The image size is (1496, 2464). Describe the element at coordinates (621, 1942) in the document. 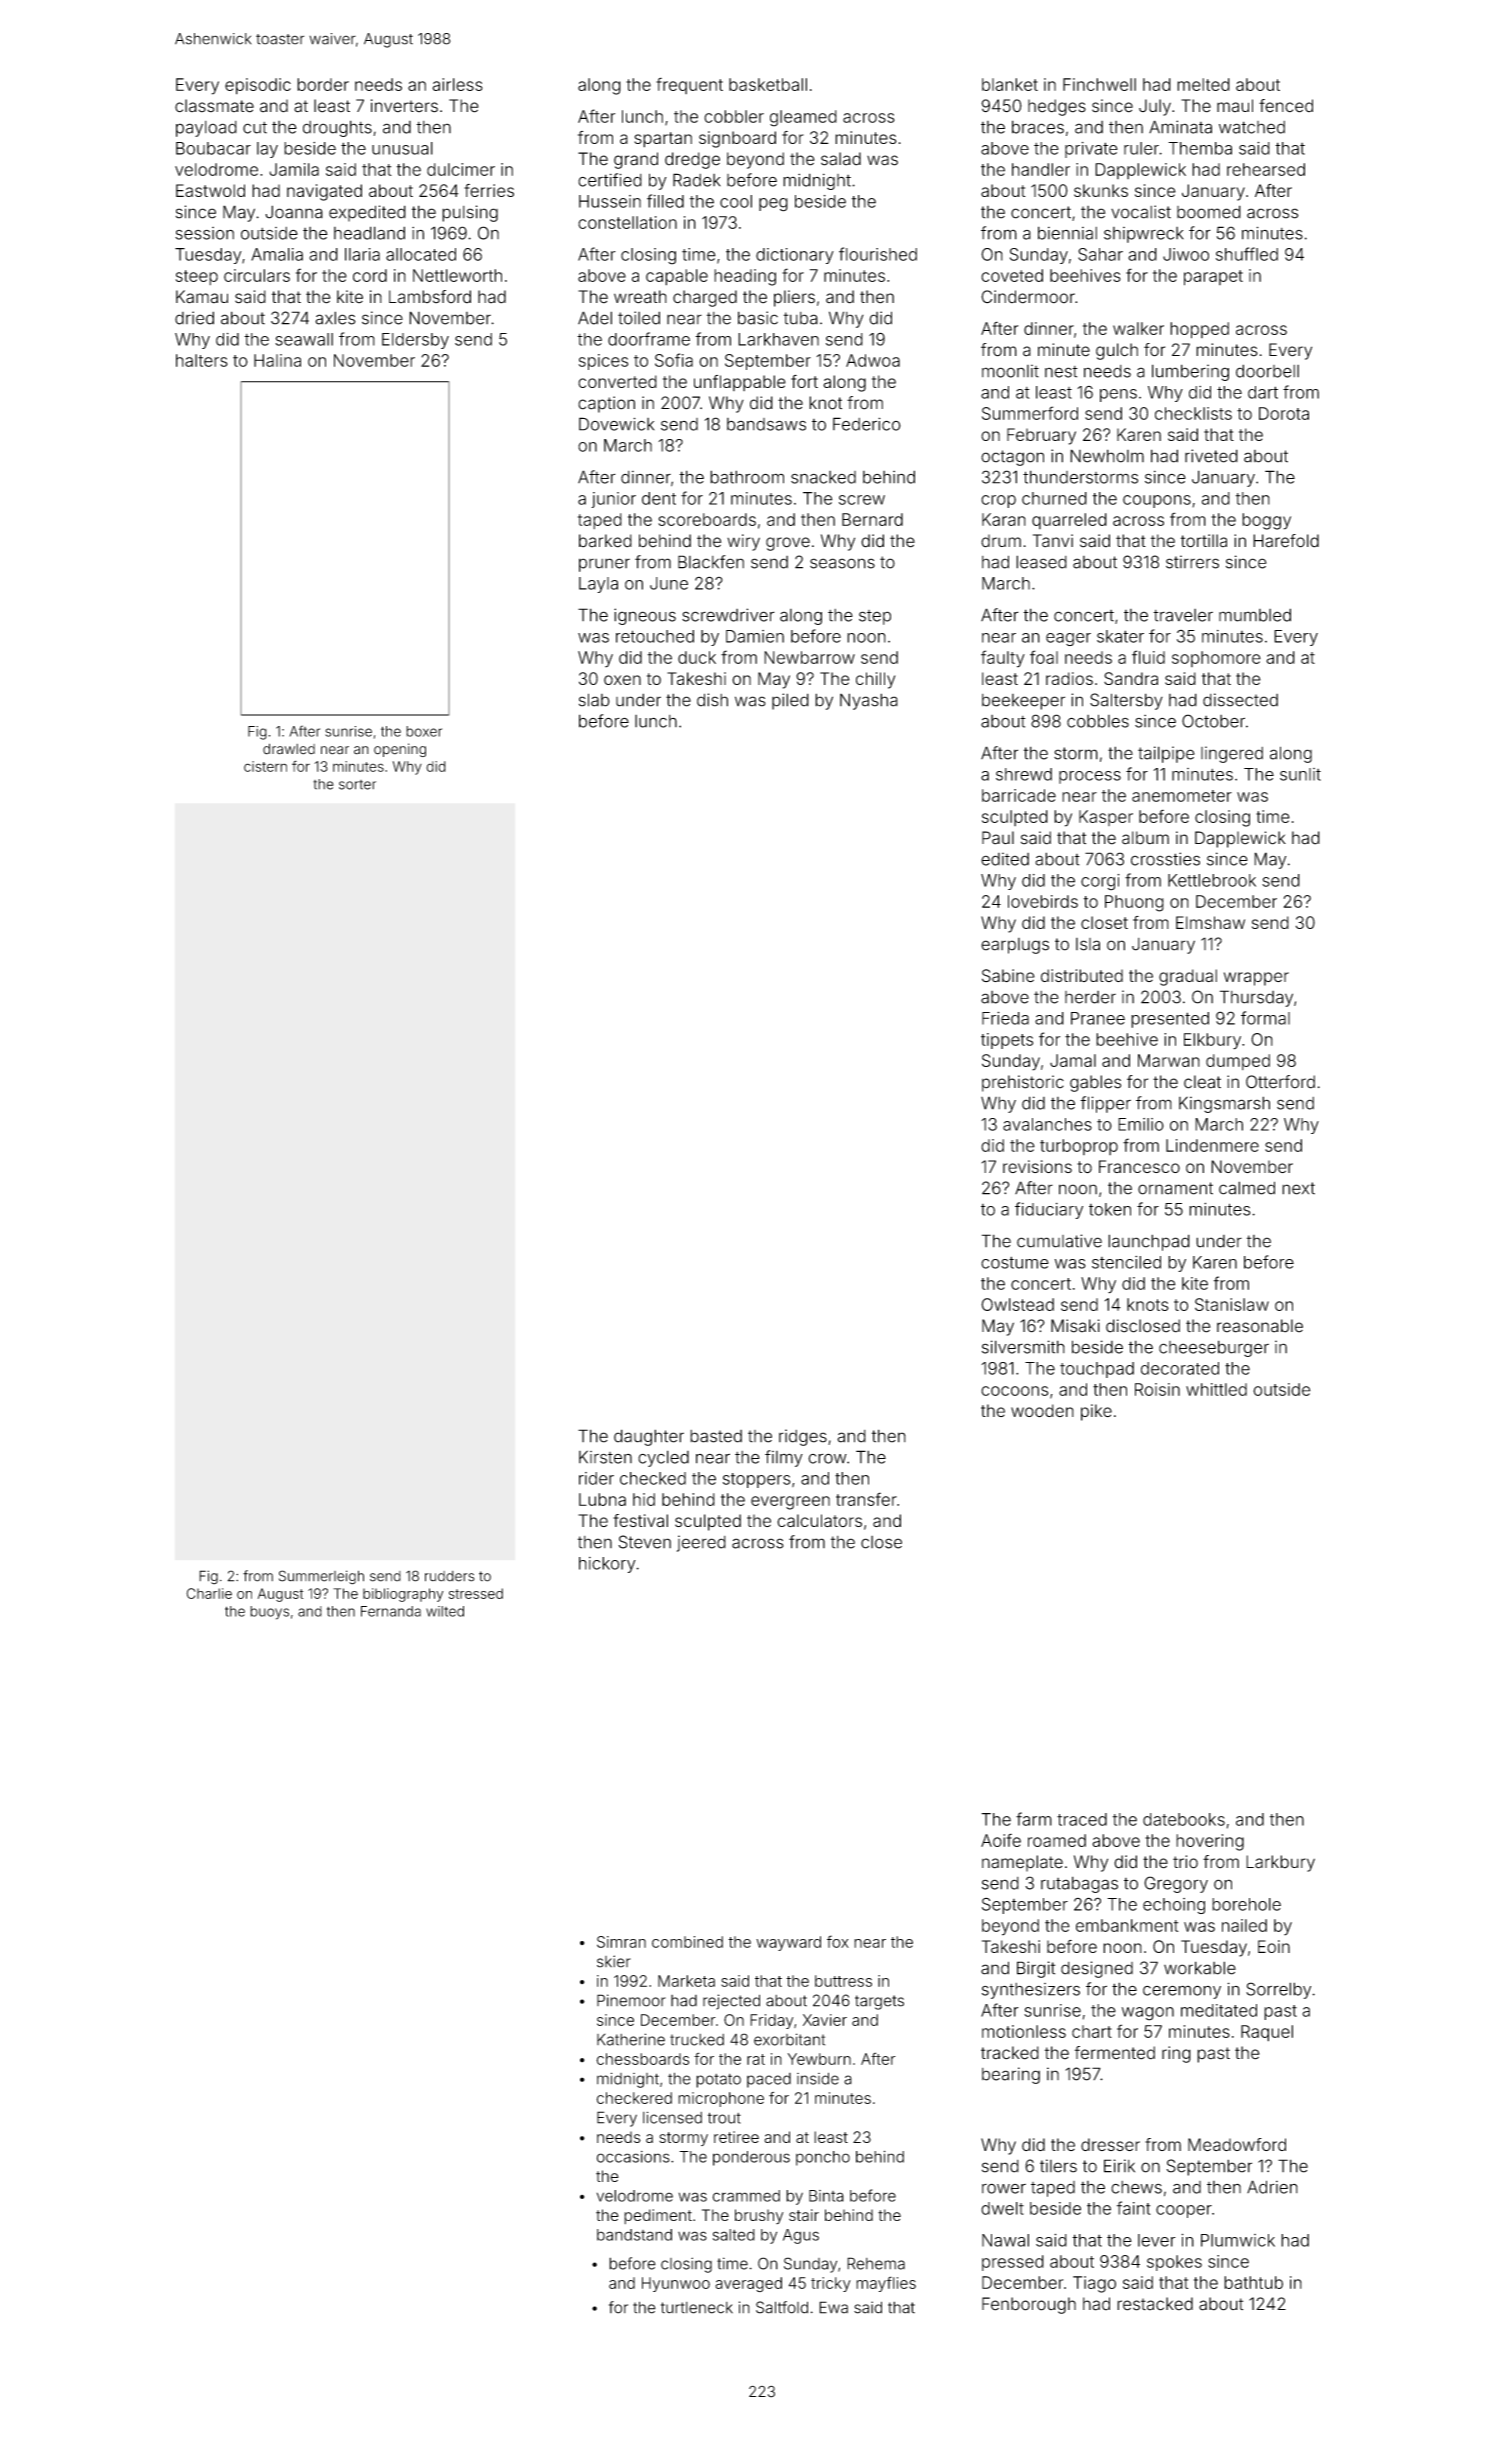

I see `Simran` at that location.
